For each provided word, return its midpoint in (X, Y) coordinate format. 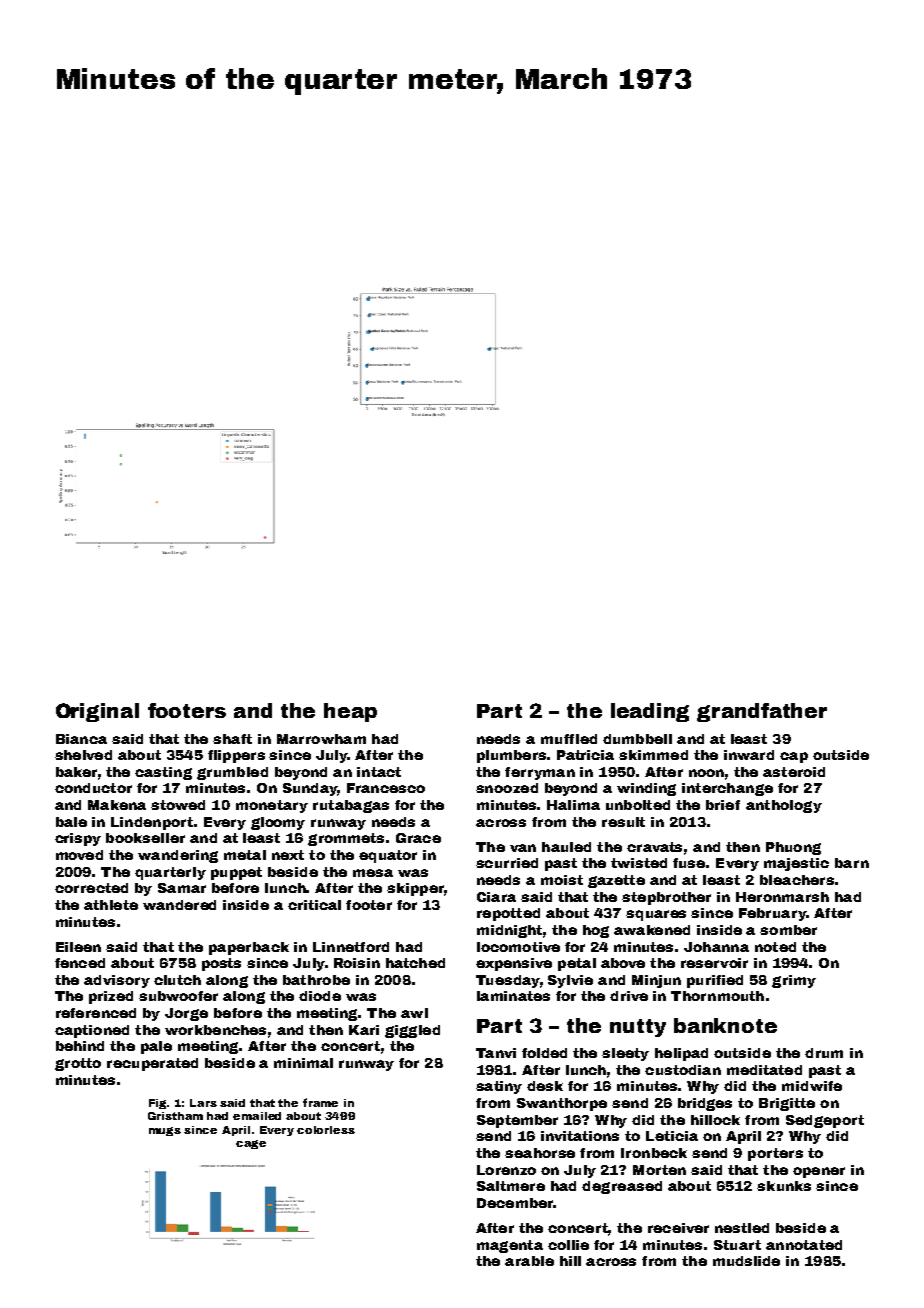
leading (650, 712)
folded (544, 1053)
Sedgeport (825, 1121)
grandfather (762, 712)
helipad (681, 1054)
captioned (92, 1031)
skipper (415, 889)
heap (350, 712)
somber (788, 930)
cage (251, 1144)
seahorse (540, 1153)
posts (221, 964)
